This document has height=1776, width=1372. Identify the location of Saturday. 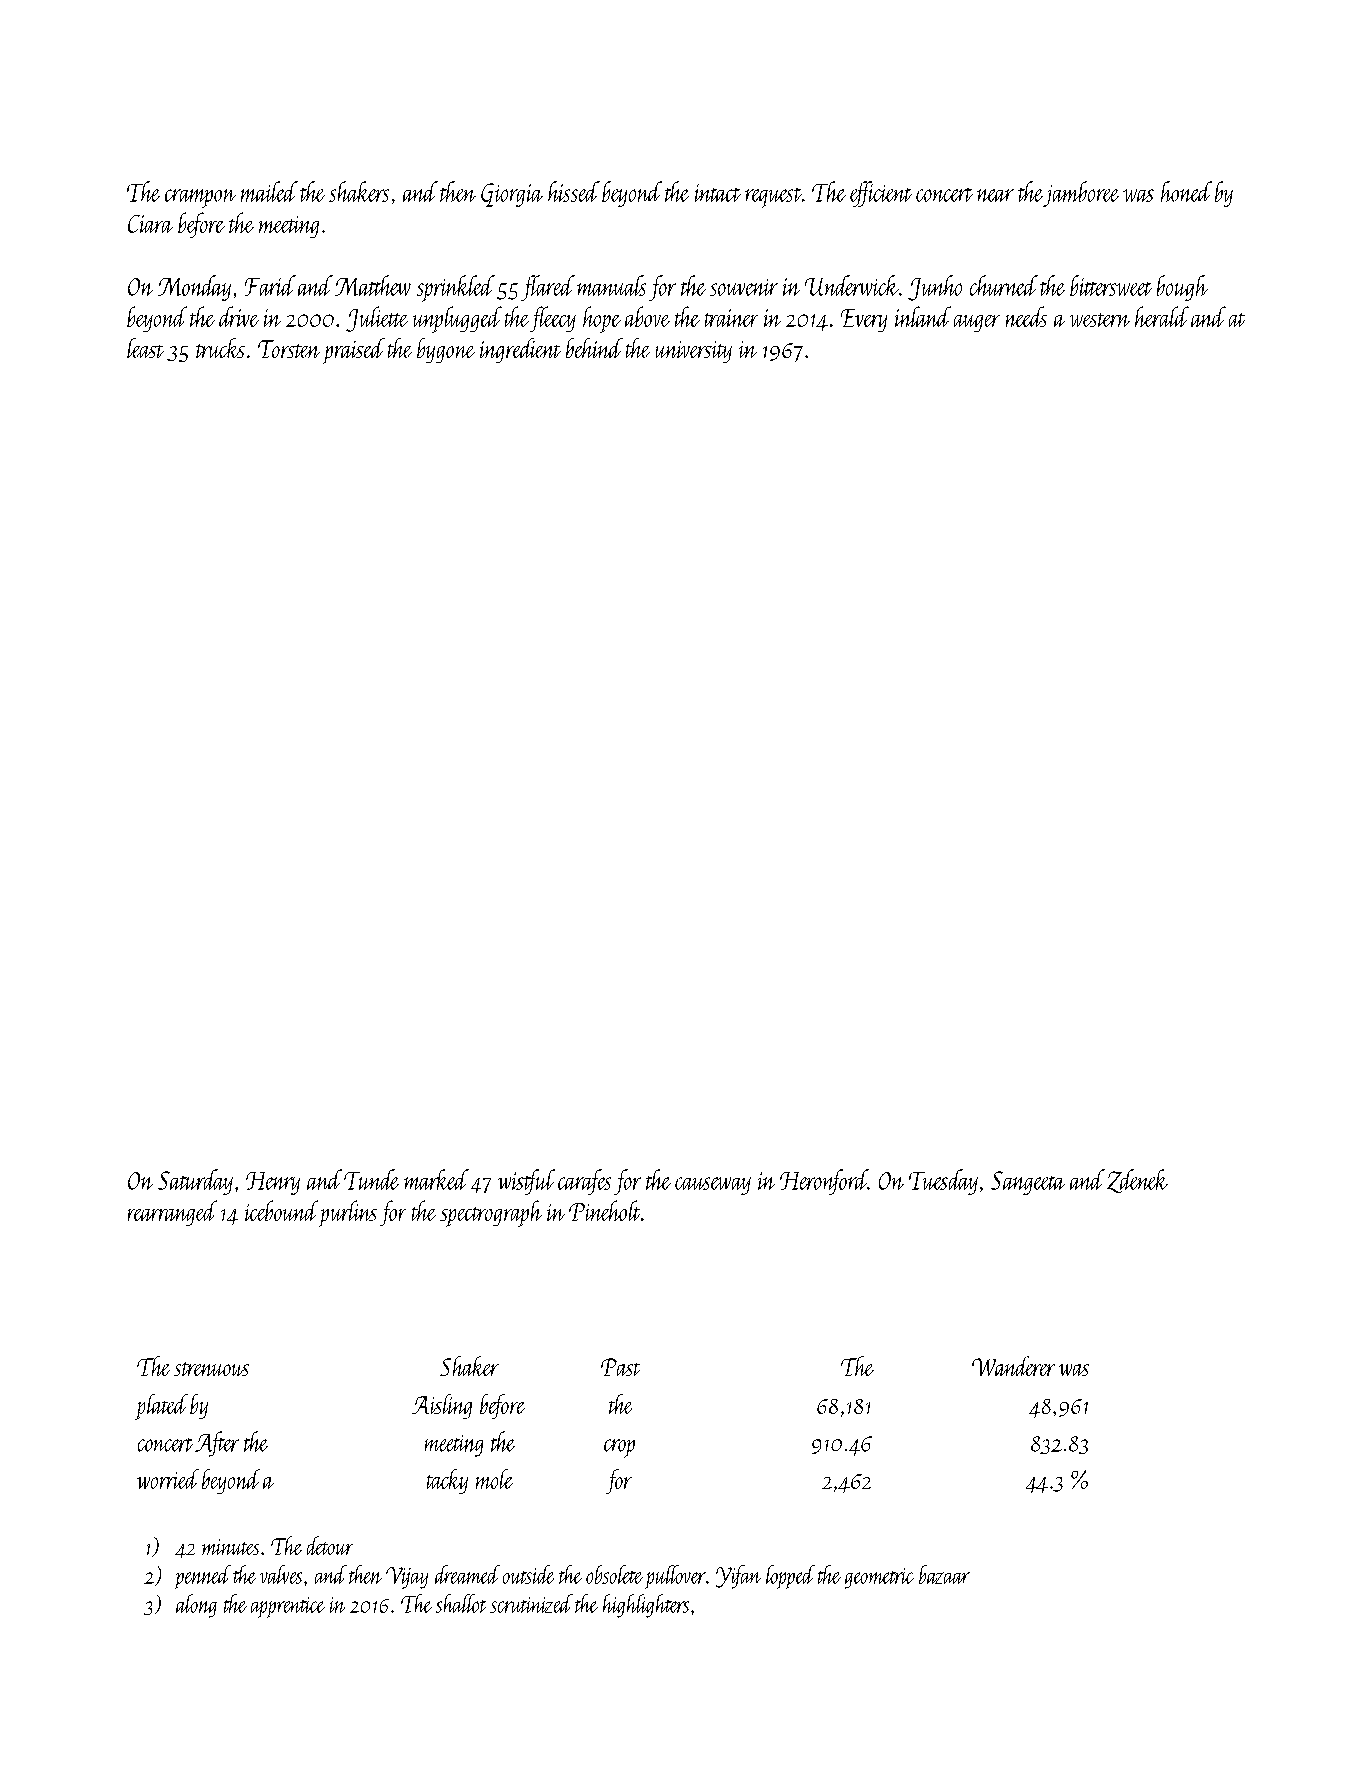
(195, 1182).
